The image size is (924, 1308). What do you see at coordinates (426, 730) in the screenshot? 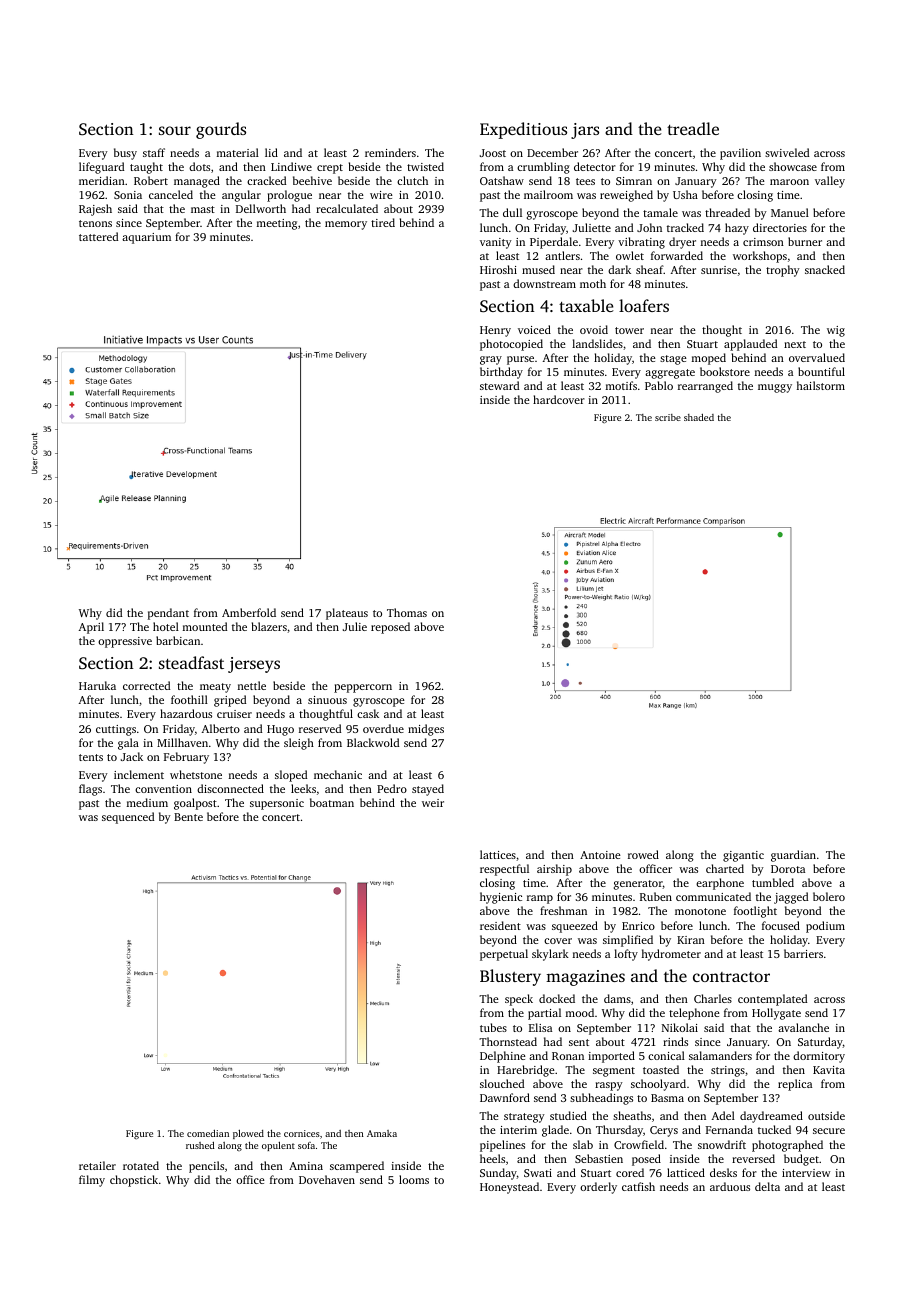
I see `midges` at bounding box center [426, 730].
